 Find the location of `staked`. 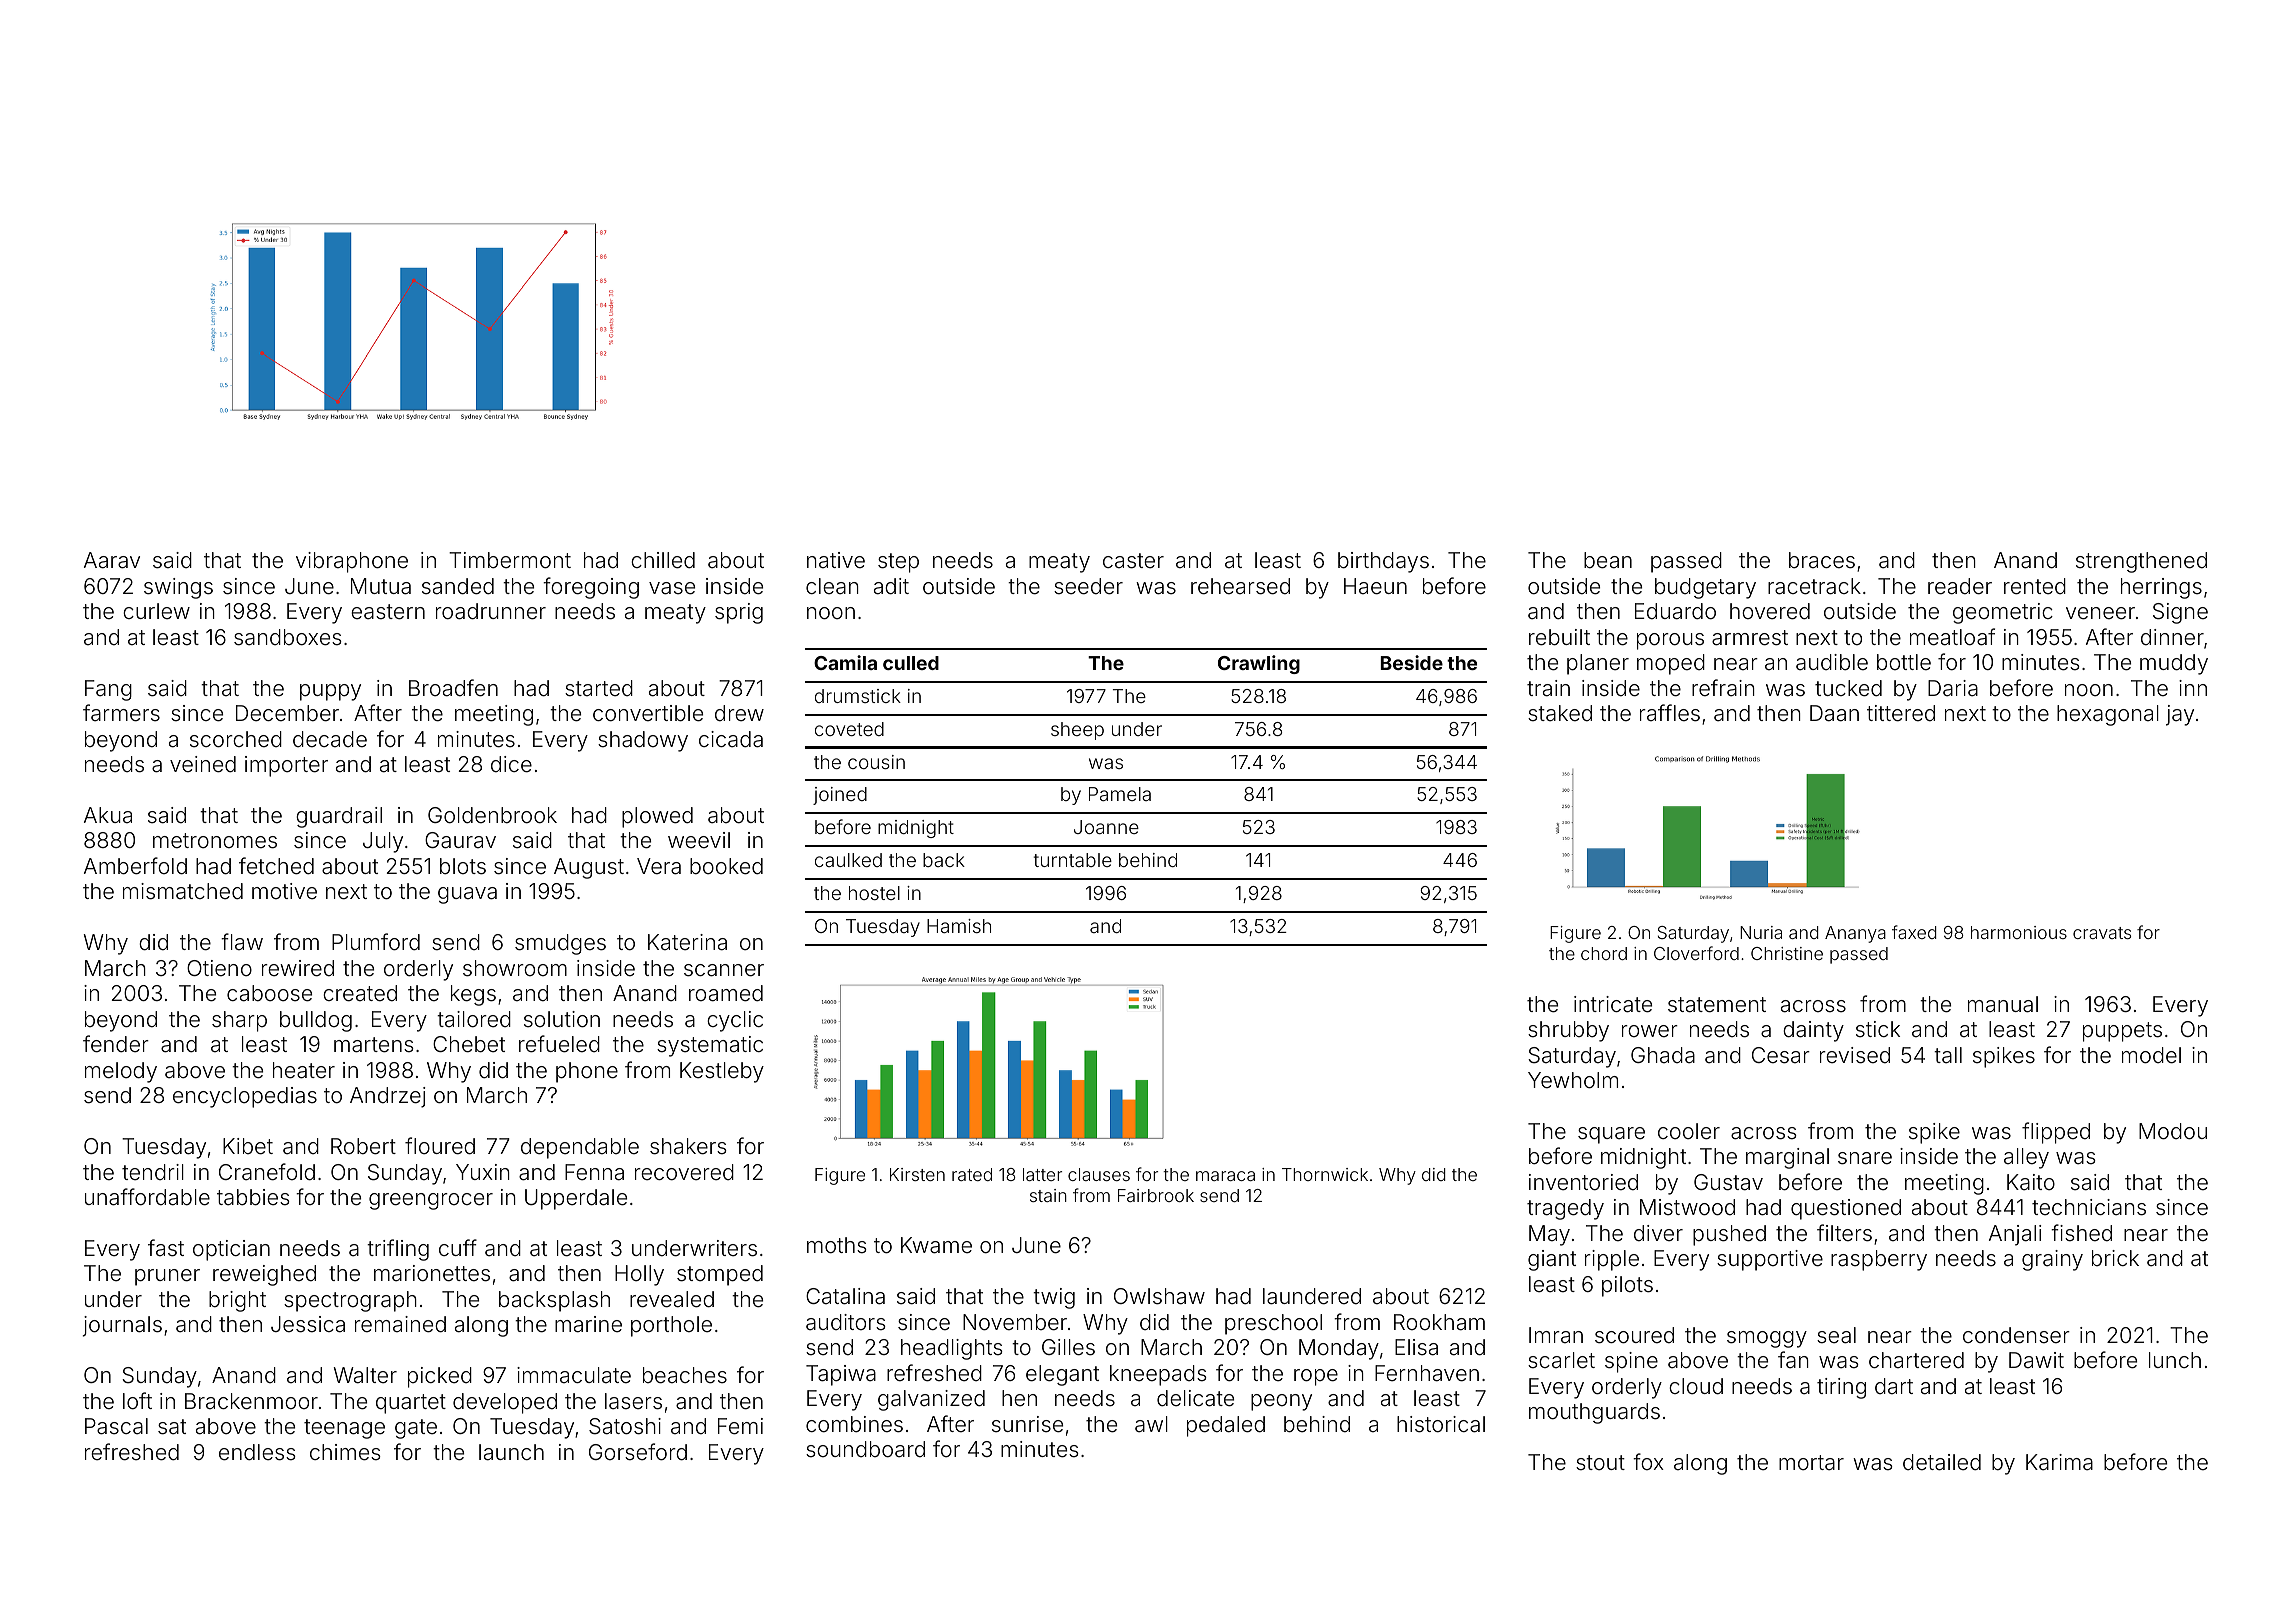

staked is located at coordinates (1560, 713).
